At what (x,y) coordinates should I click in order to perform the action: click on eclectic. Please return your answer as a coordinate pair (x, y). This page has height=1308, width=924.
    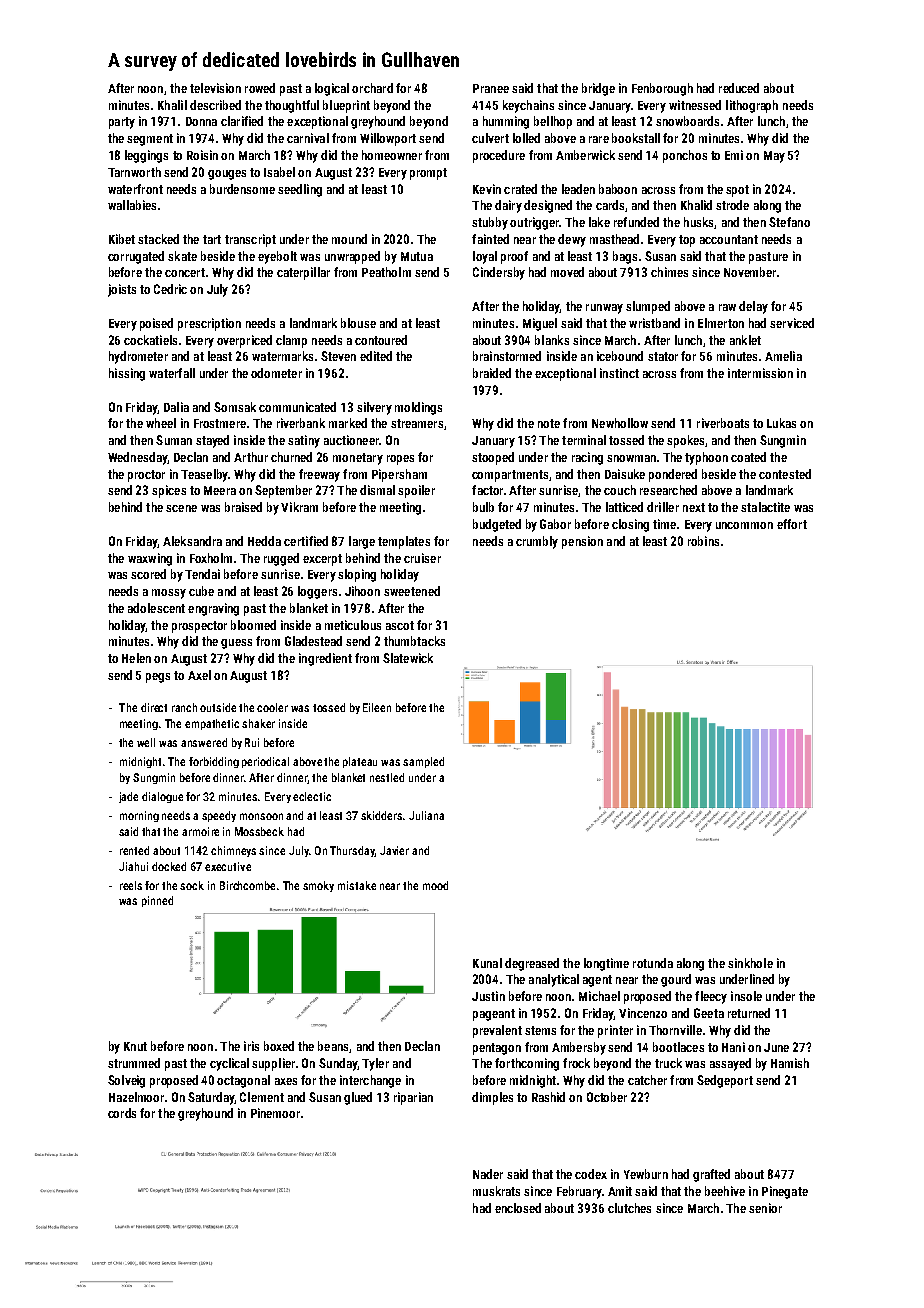
    Looking at the image, I should click on (312, 796).
